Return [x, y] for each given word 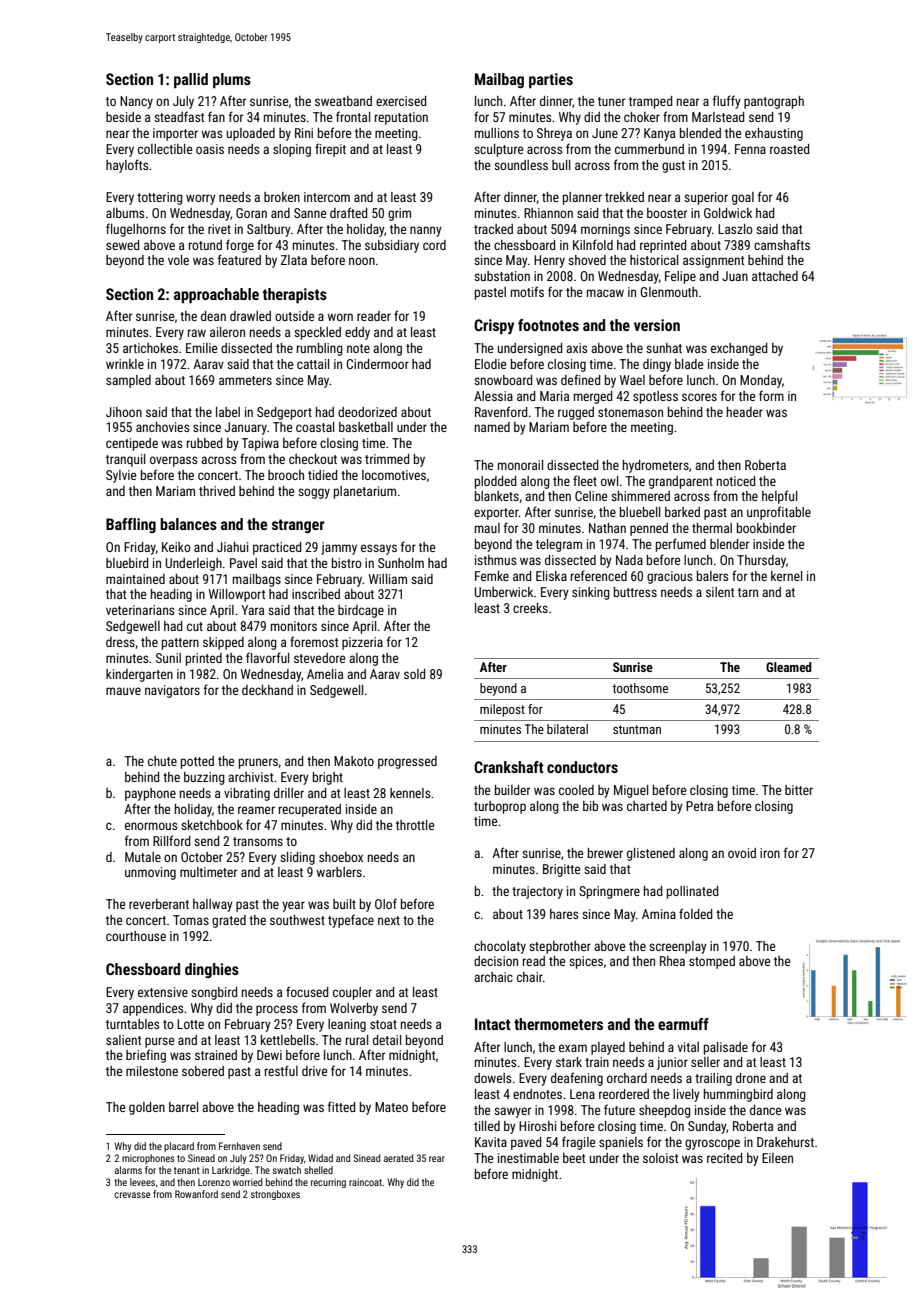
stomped [712, 962]
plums [232, 81]
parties [551, 81]
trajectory [537, 892]
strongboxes [275, 1195]
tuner [611, 101]
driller [289, 793]
